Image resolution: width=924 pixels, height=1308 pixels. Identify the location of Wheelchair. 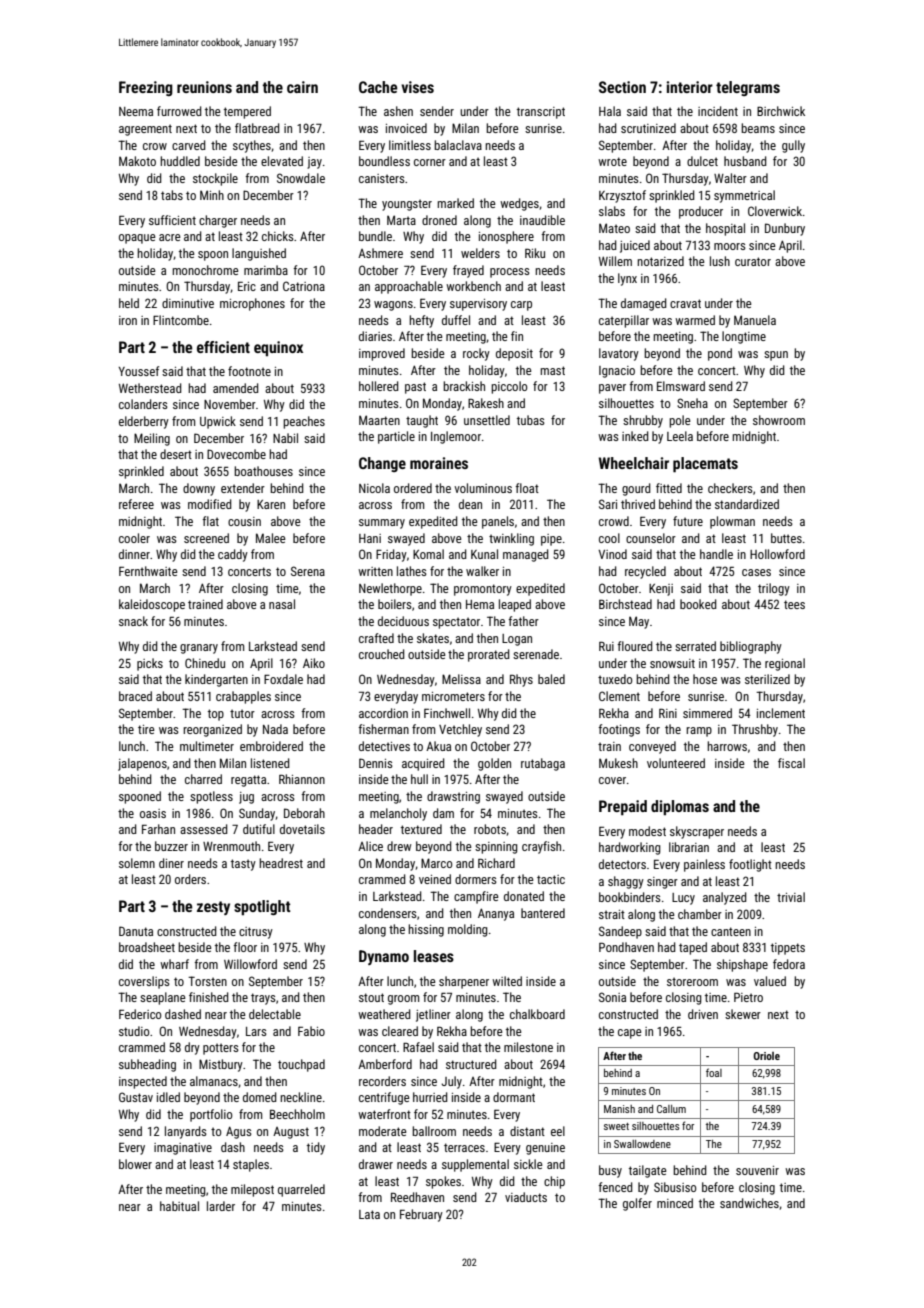
(634, 463).
